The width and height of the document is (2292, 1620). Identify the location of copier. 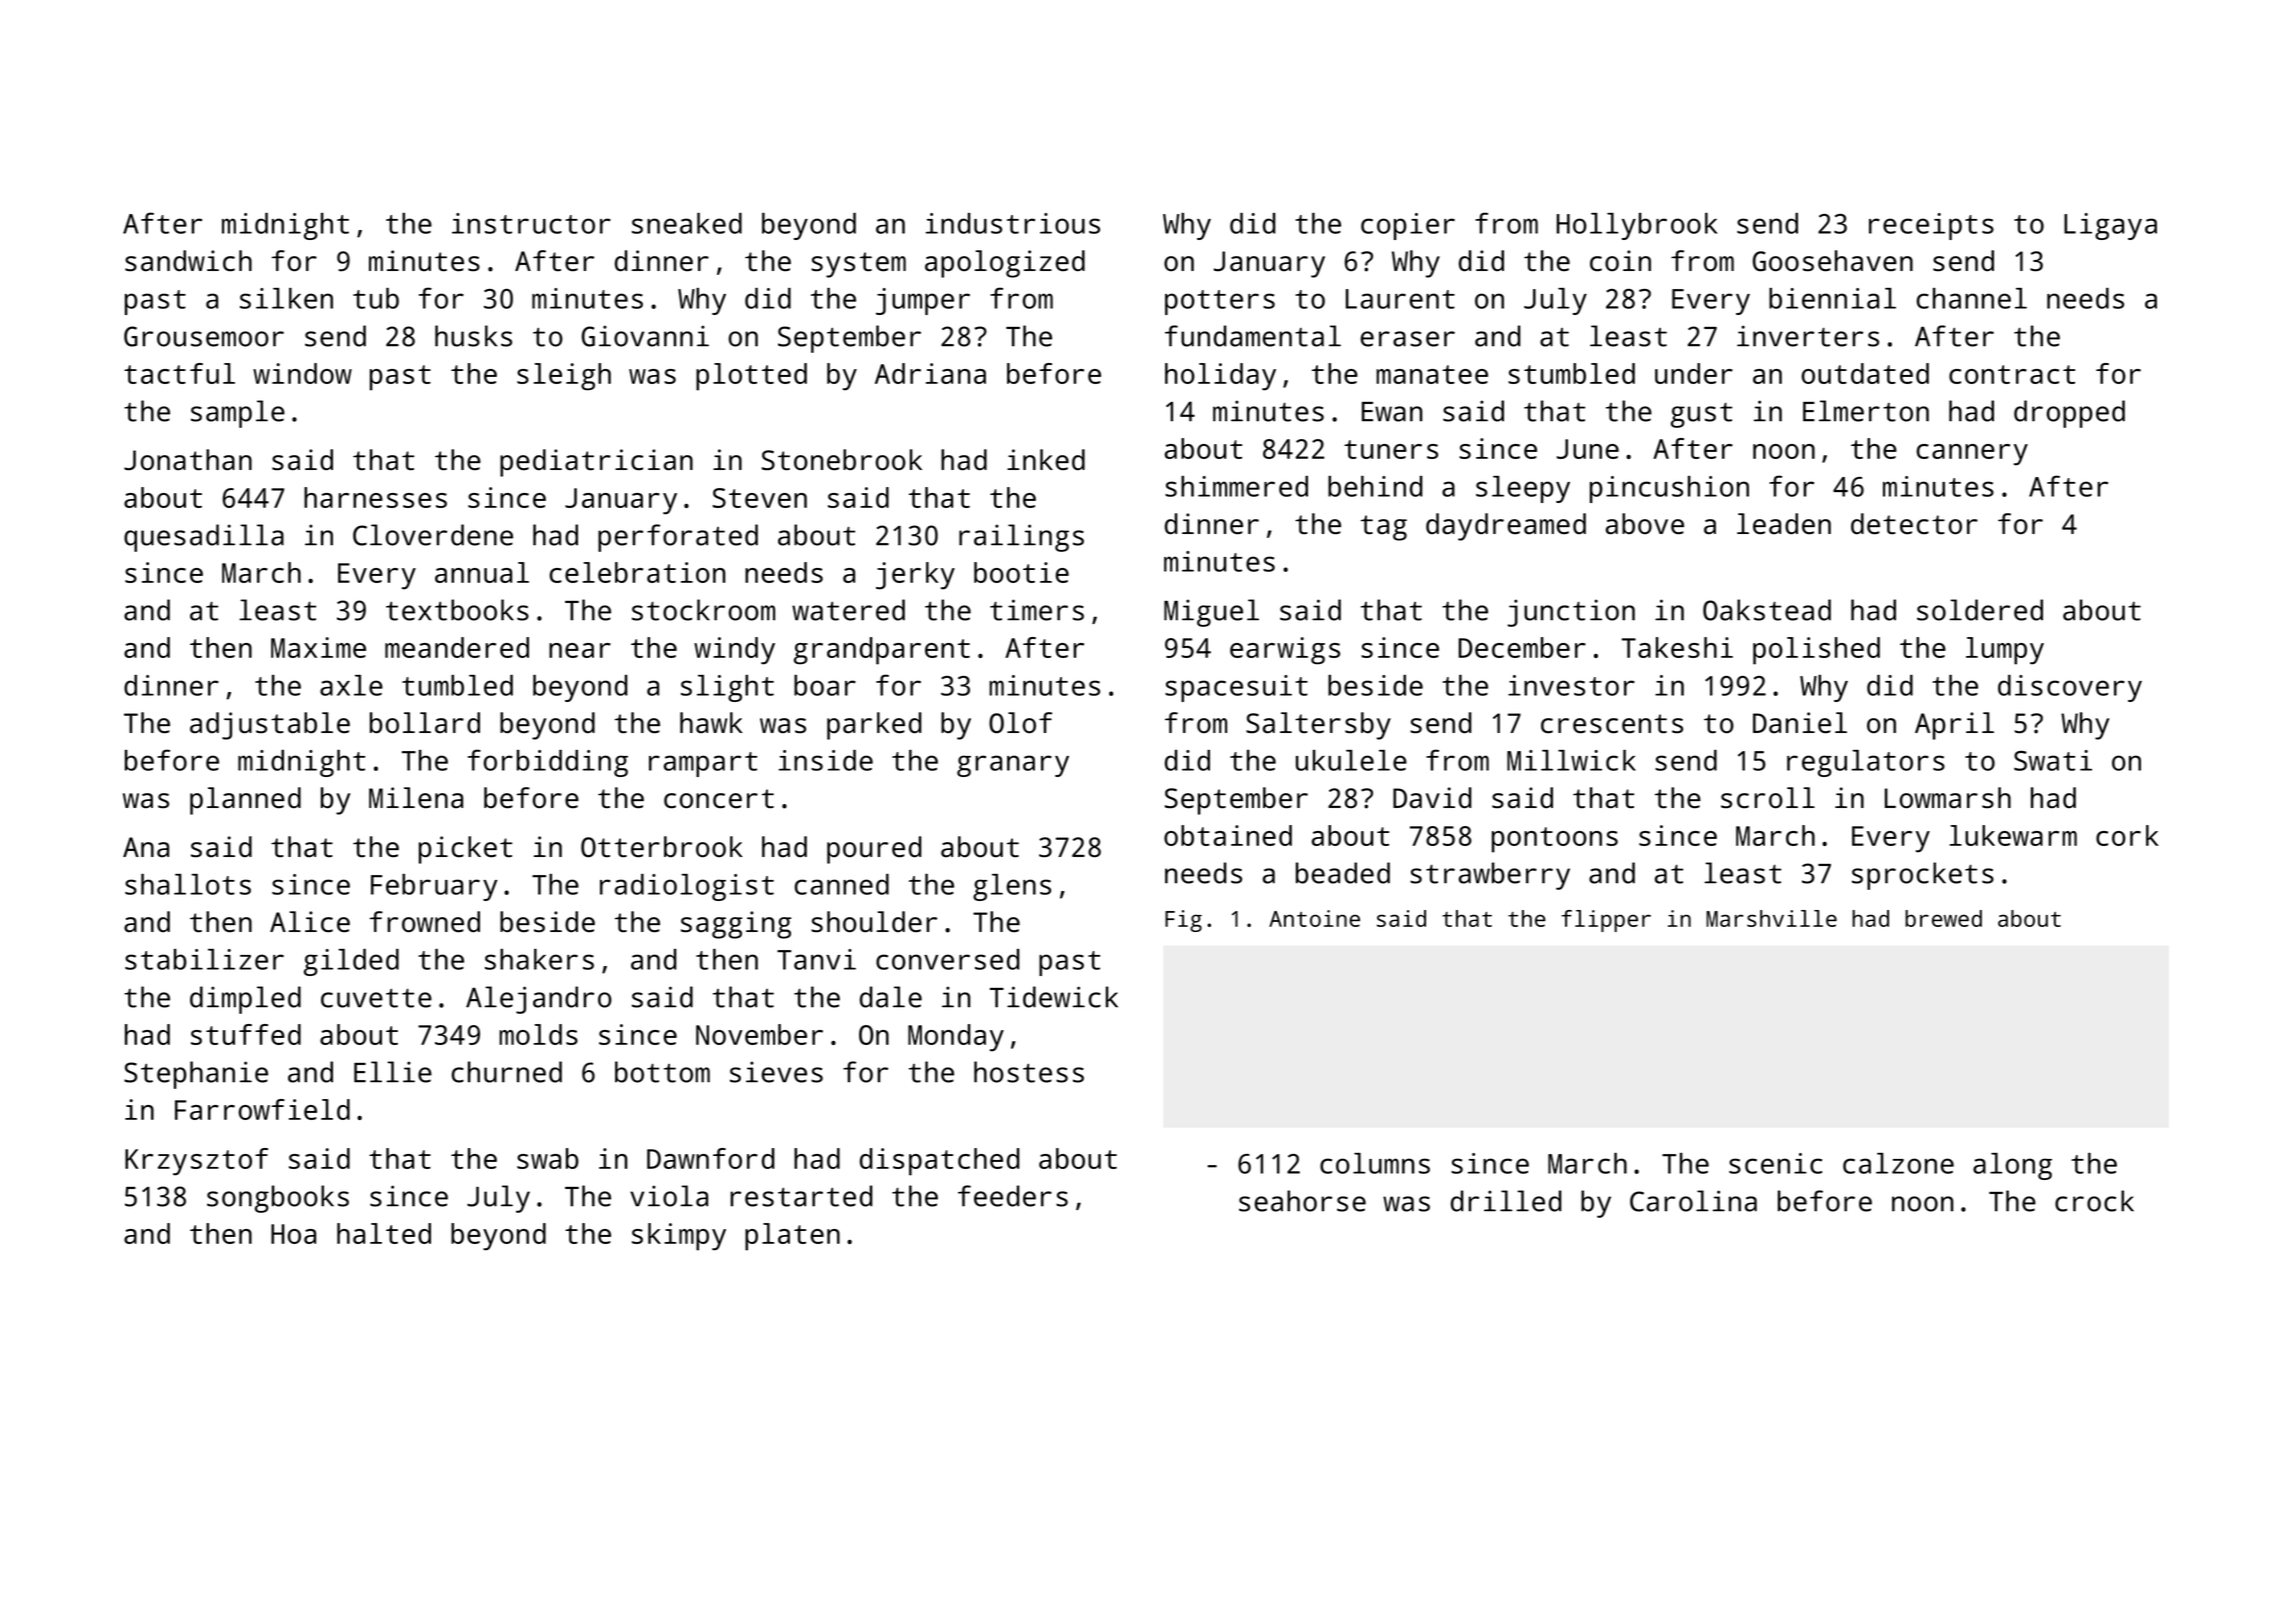
(1408, 226).
